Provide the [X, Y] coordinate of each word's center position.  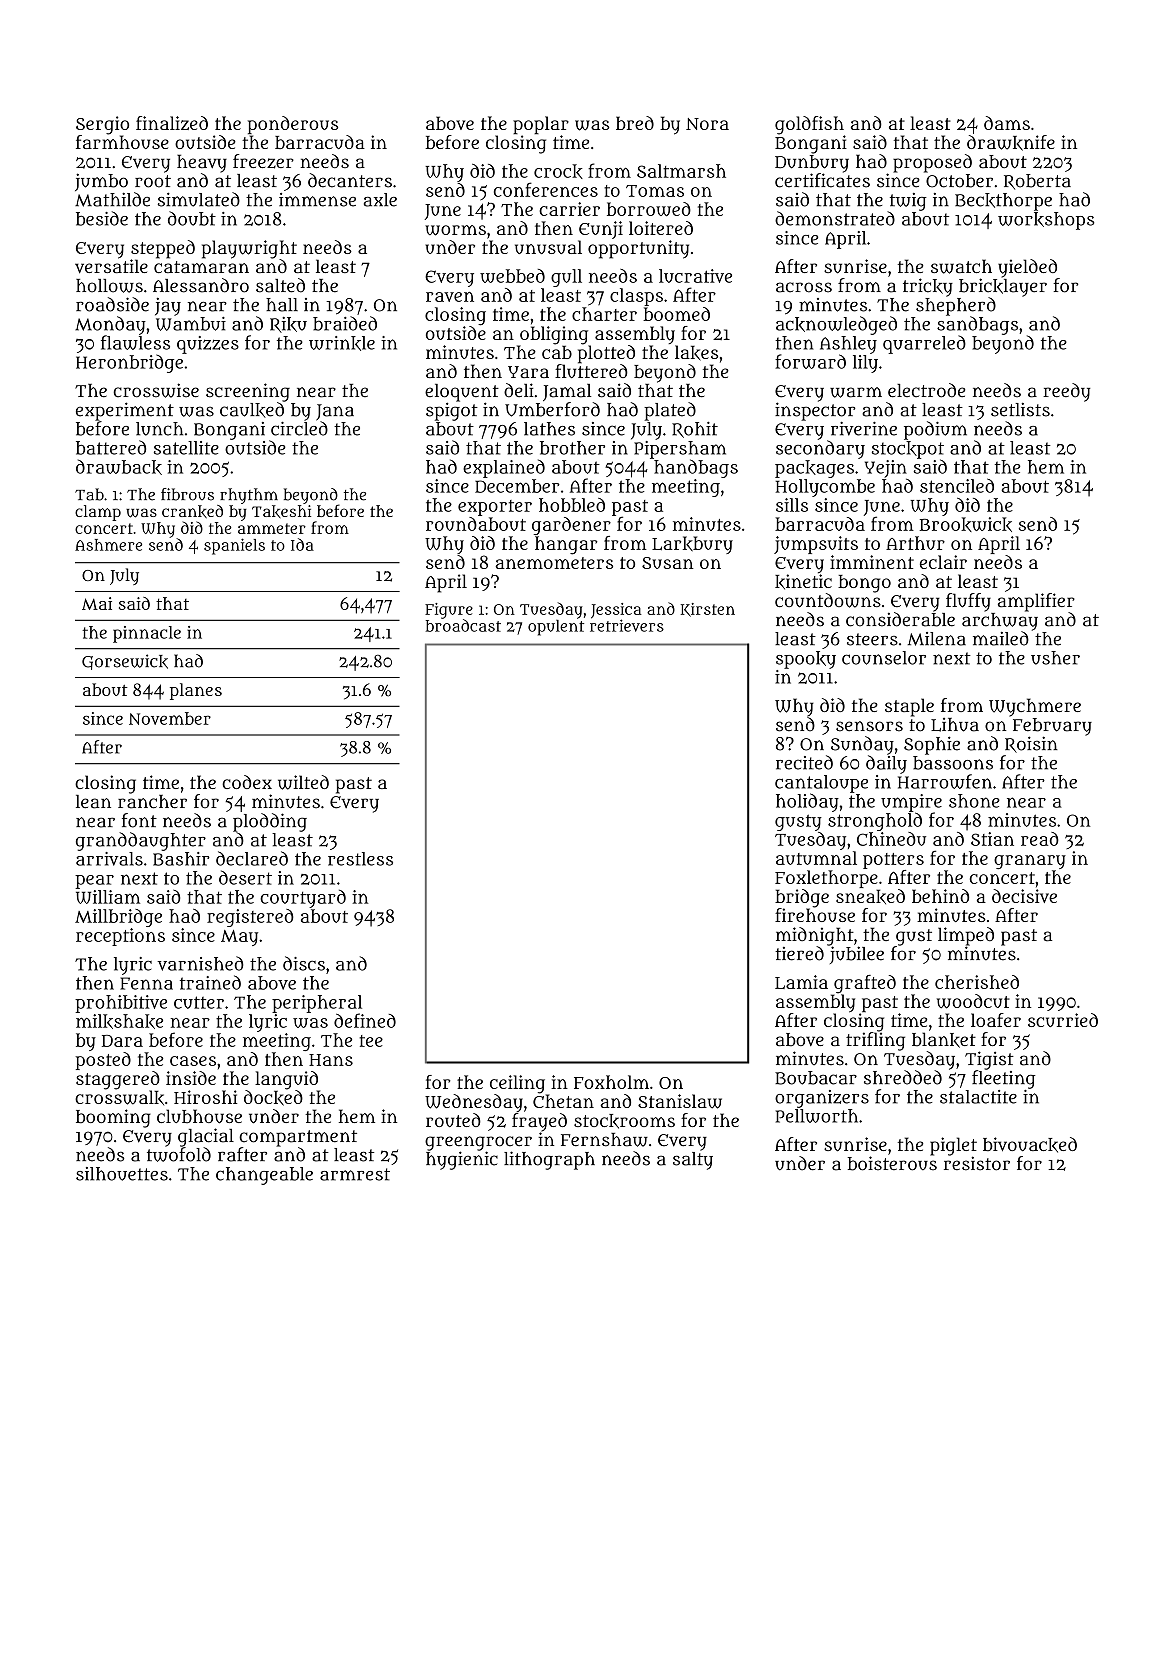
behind [940, 896]
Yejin [886, 469]
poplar [541, 125]
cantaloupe [821, 784]
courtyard [303, 899]
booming [113, 1118]
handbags [696, 468]
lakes [696, 353]
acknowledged [836, 325]
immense [317, 200]
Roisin [1031, 744]
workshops [1046, 221]
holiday [807, 802]
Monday [110, 325]
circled [299, 428]
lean [93, 802]
